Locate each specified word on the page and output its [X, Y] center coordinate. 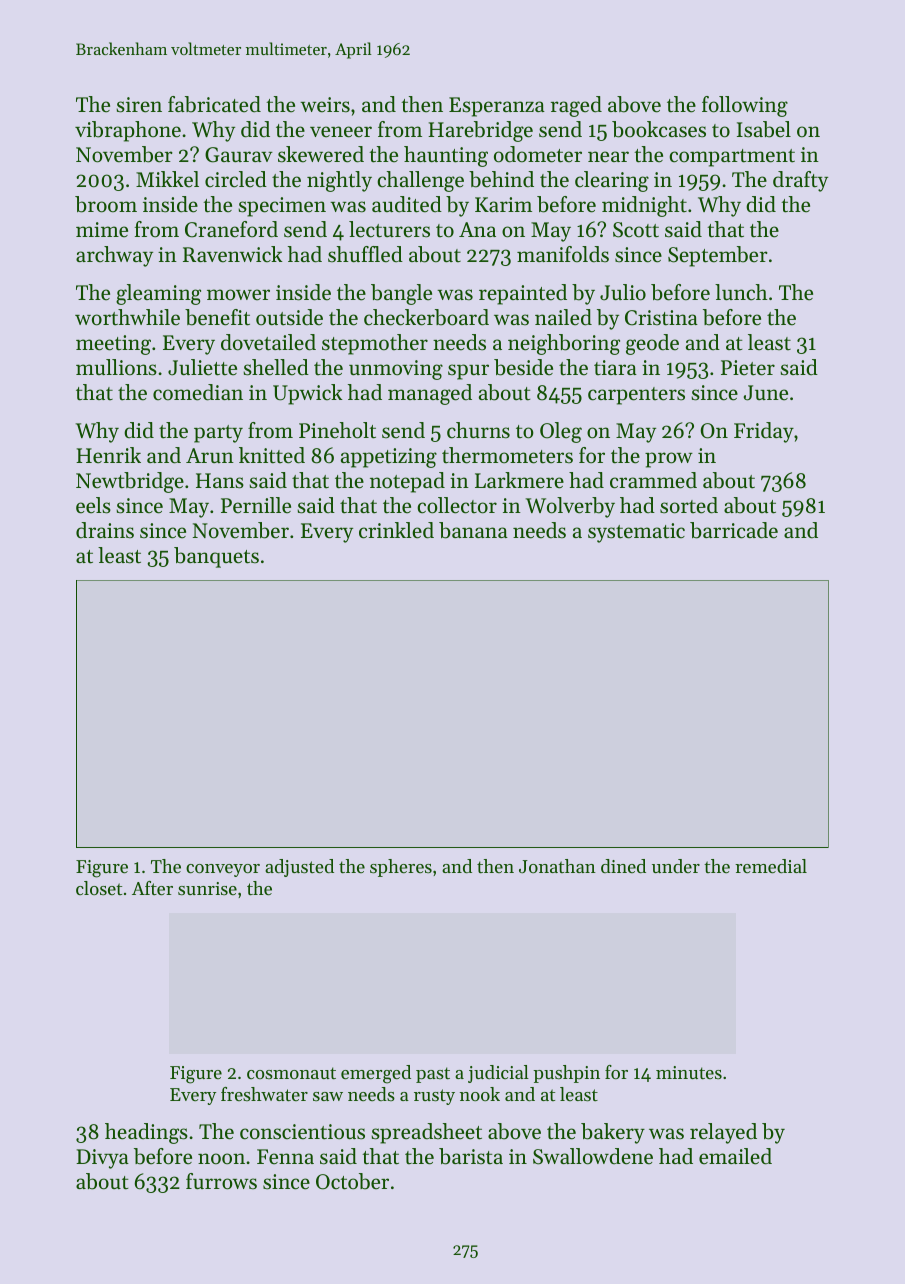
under [676, 866]
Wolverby [570, 507]
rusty [434, 1097]
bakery [613, 1133]
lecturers [389, 229]
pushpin [566, 1074]
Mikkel [167, 179]
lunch [741, 292]
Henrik [108, 455]
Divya [102, 1159]
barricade [734, 530]
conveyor [223, 870]
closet [99, 888]
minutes [689, 1072]
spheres [401, 868]
